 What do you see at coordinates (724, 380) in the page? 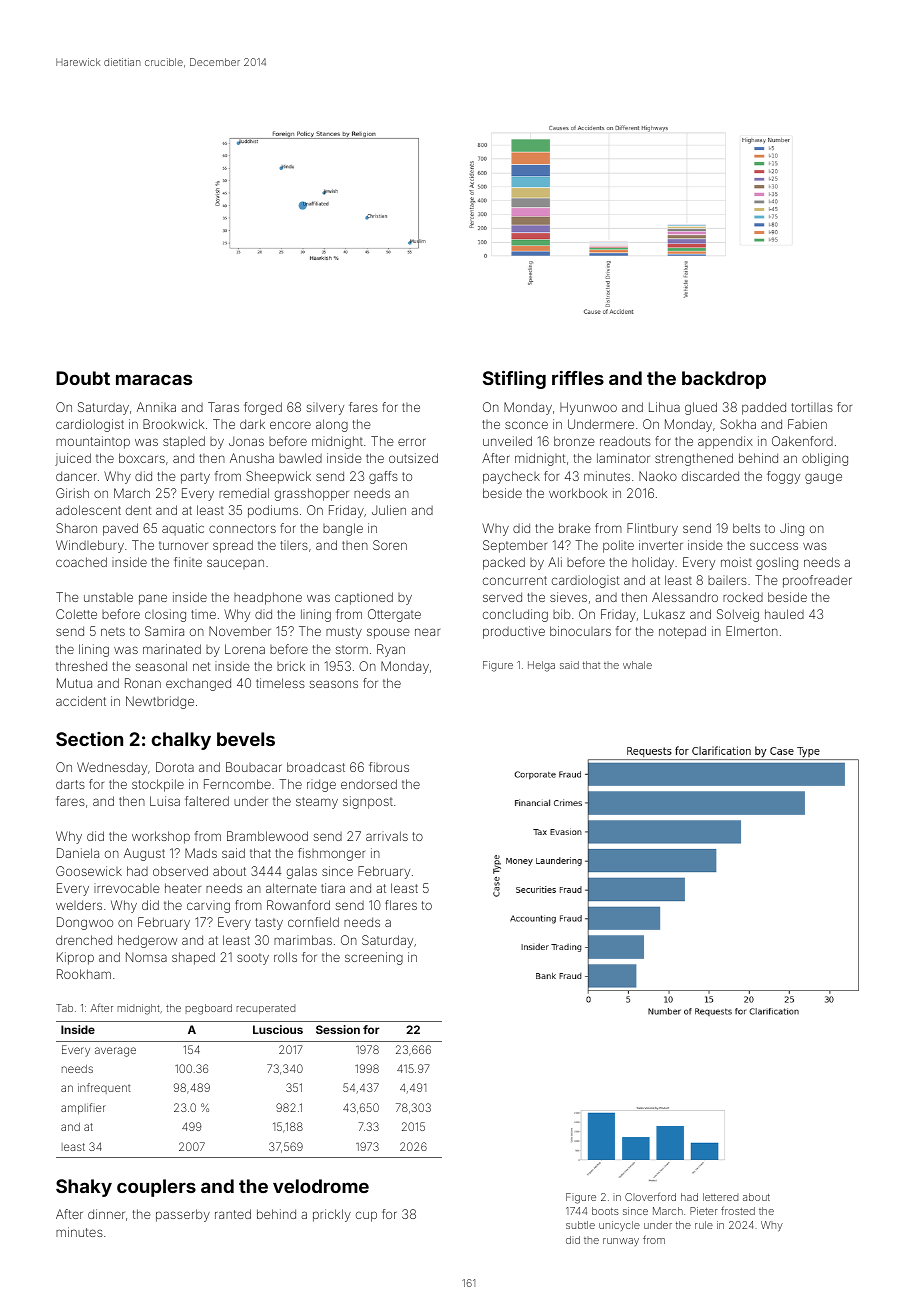
I see `backdrop` at bounding box center [724, 380].
